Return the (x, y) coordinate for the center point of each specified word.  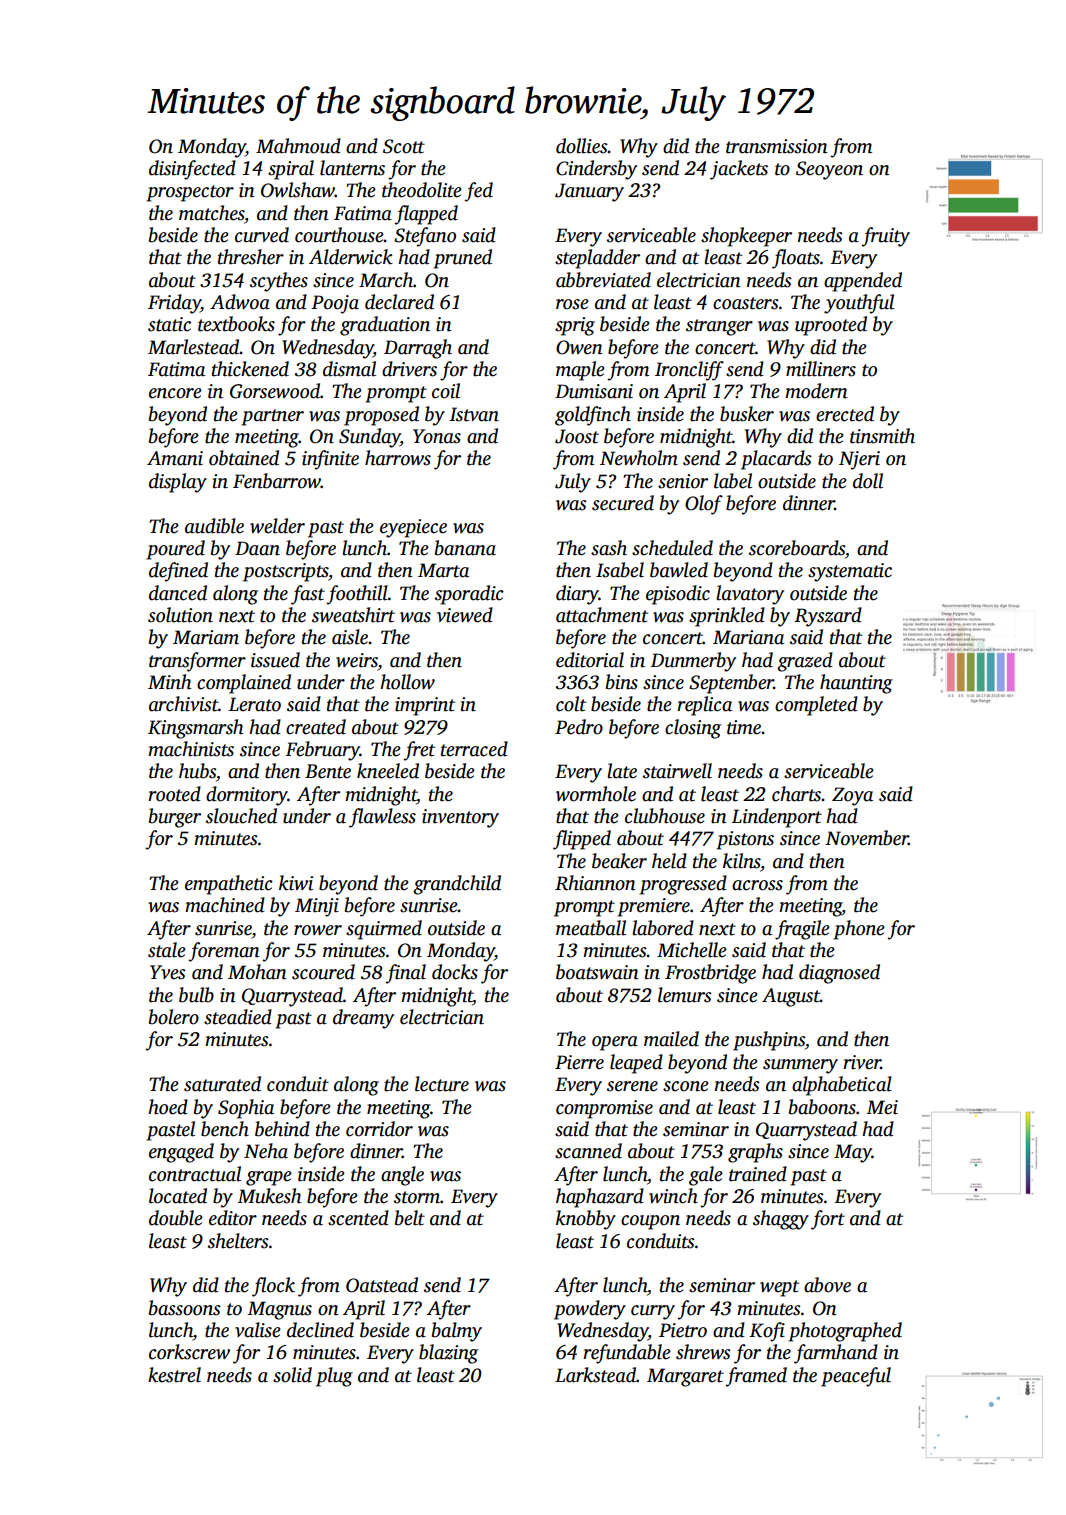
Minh (169, 682)
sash (609, 548)
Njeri (859, 460)
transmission (777, 146)
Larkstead (595, 1375)
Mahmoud (298, 146)
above (827, 1285)
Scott (404, 146)
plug (334, 1377)
